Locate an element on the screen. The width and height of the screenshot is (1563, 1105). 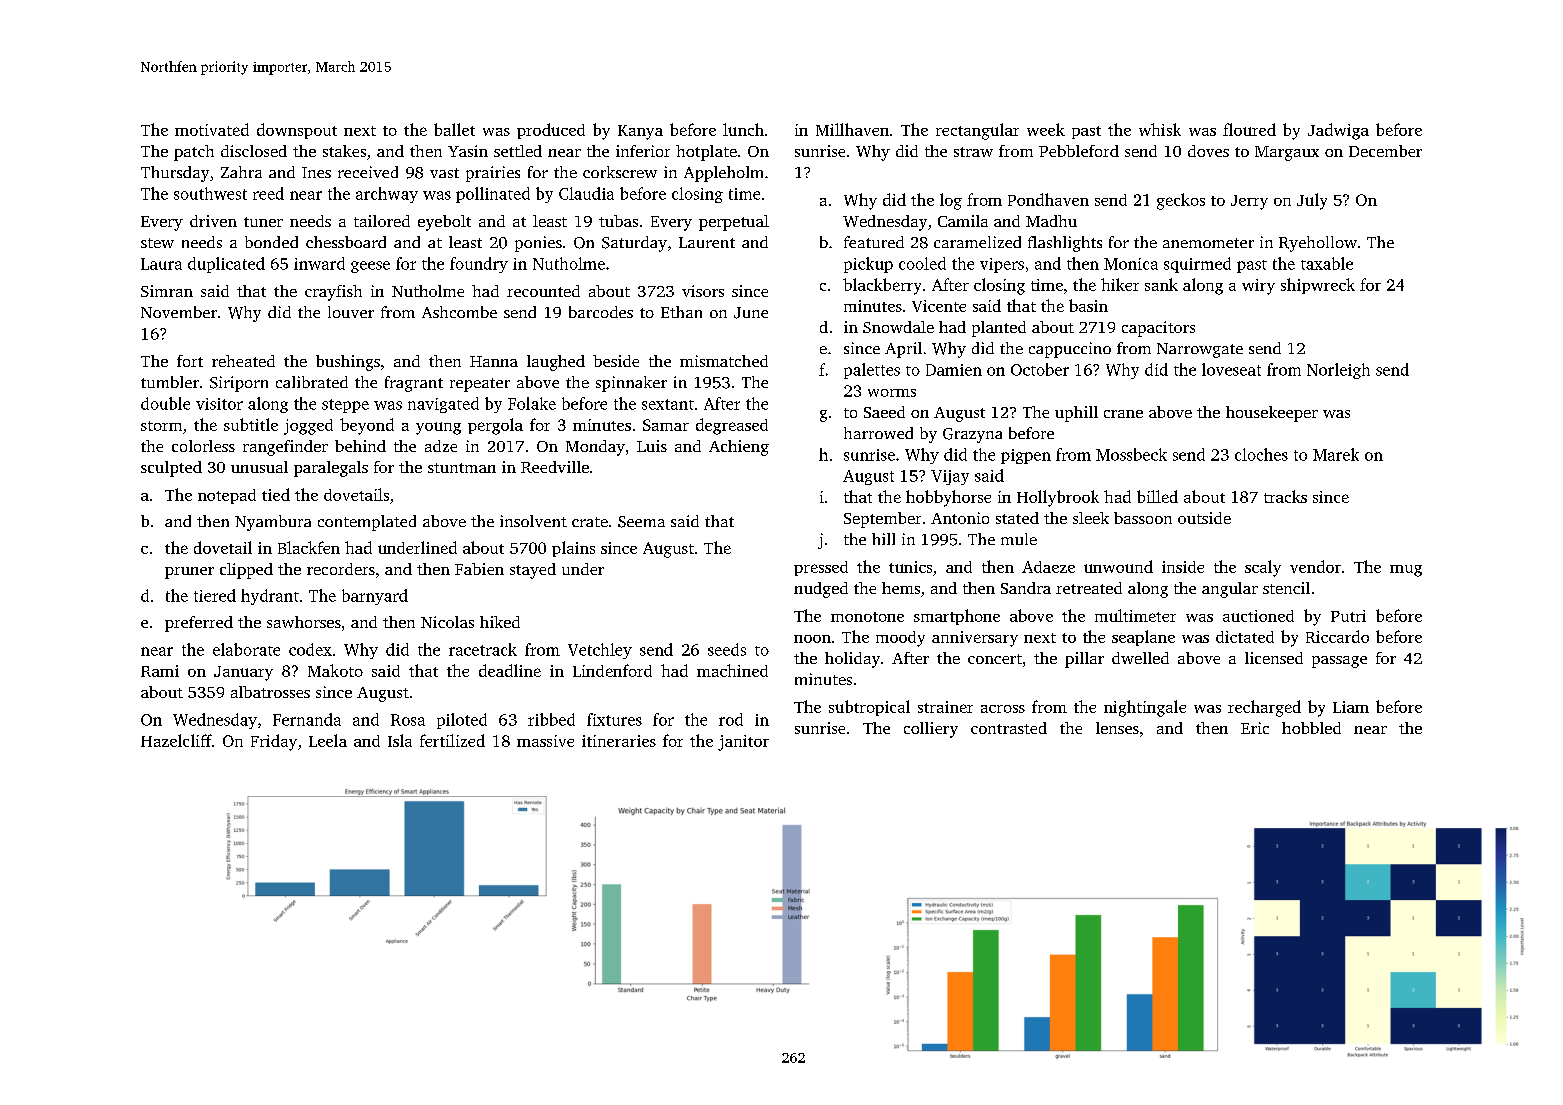
vast is located at coordinates (444, 173).
